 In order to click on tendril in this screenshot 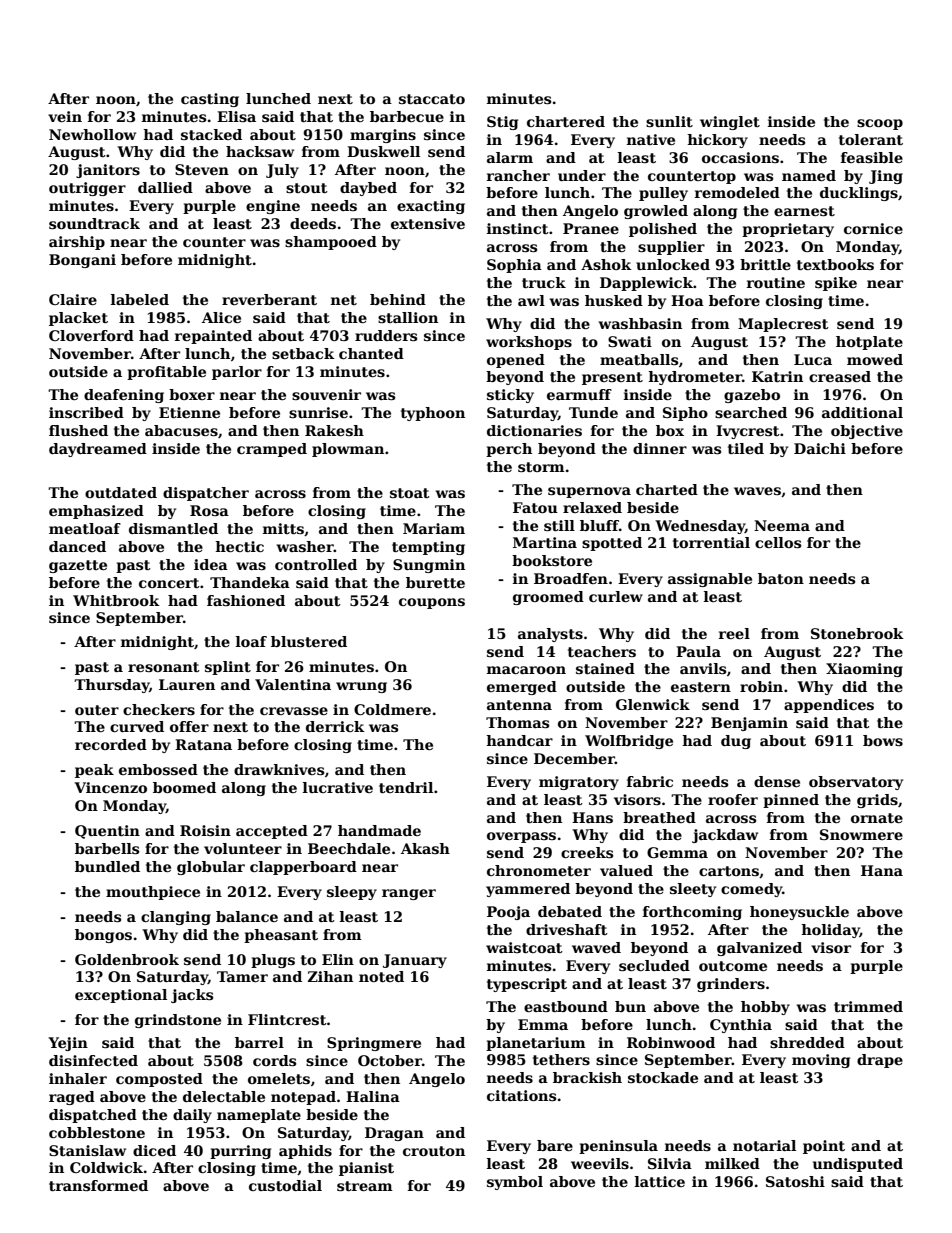, I will do `click(406, 787)`.
